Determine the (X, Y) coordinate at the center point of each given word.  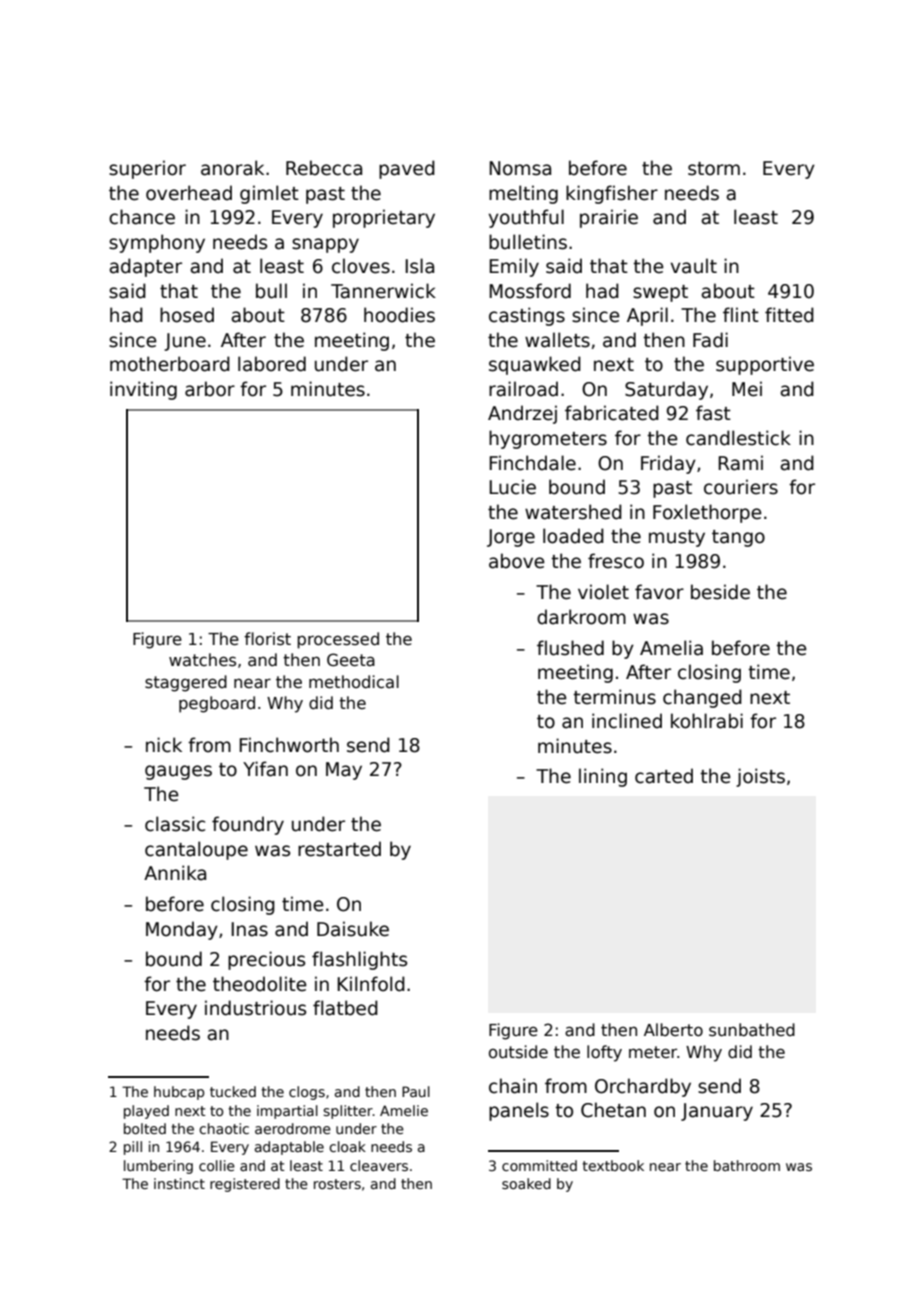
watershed (573, 512)
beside (720, 592)
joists (760, 777)
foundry (248, 825)
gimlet (269, 194)
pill (133, 1148)
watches (202, 660)
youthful (526, 218)
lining (603, 777)
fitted (789, 315)
